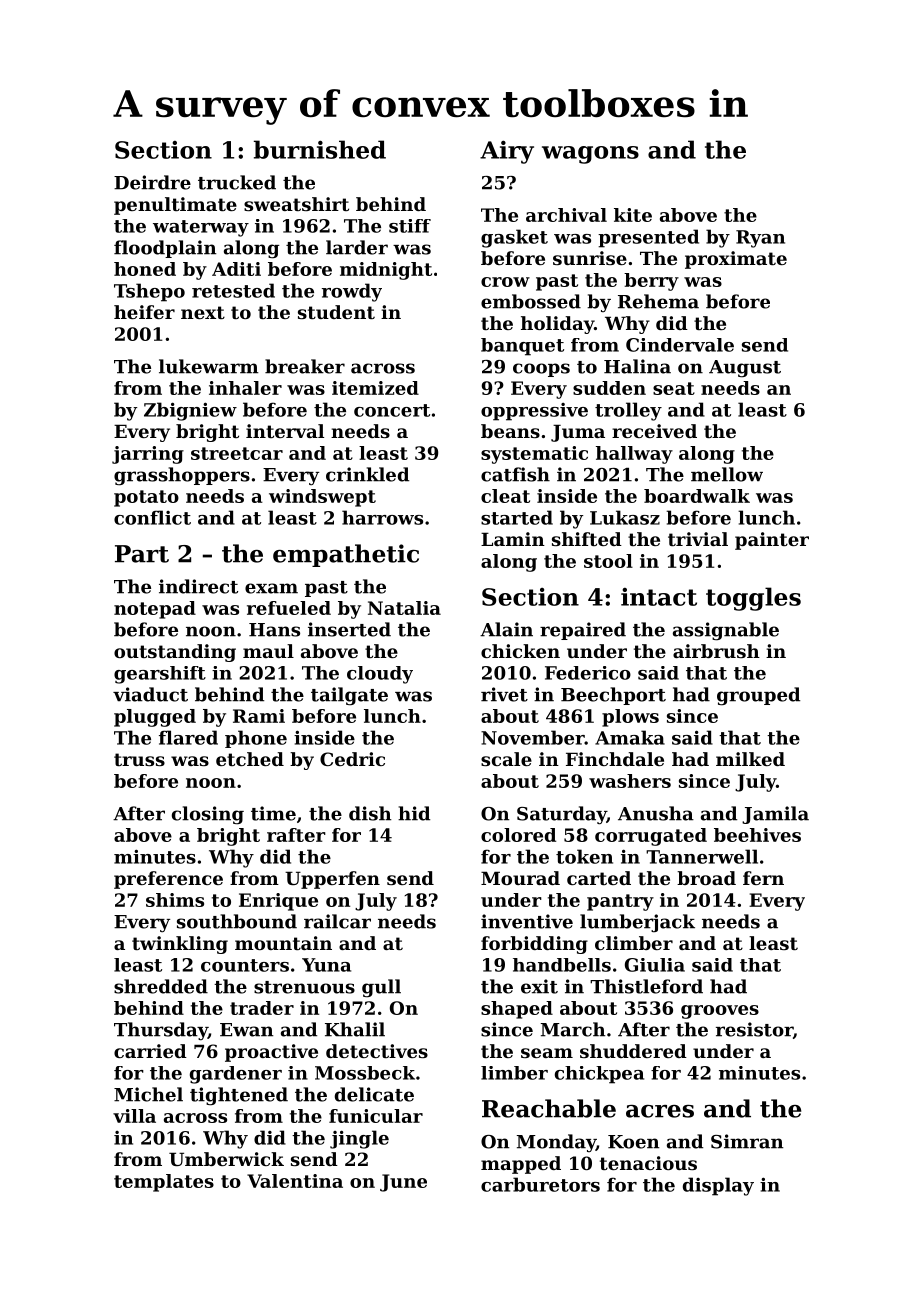 The width and height of the document is (924, 1311). What do you see at coordinates (155, 718) in the document?
I see `plugged` at bounding box center [155, 718].
